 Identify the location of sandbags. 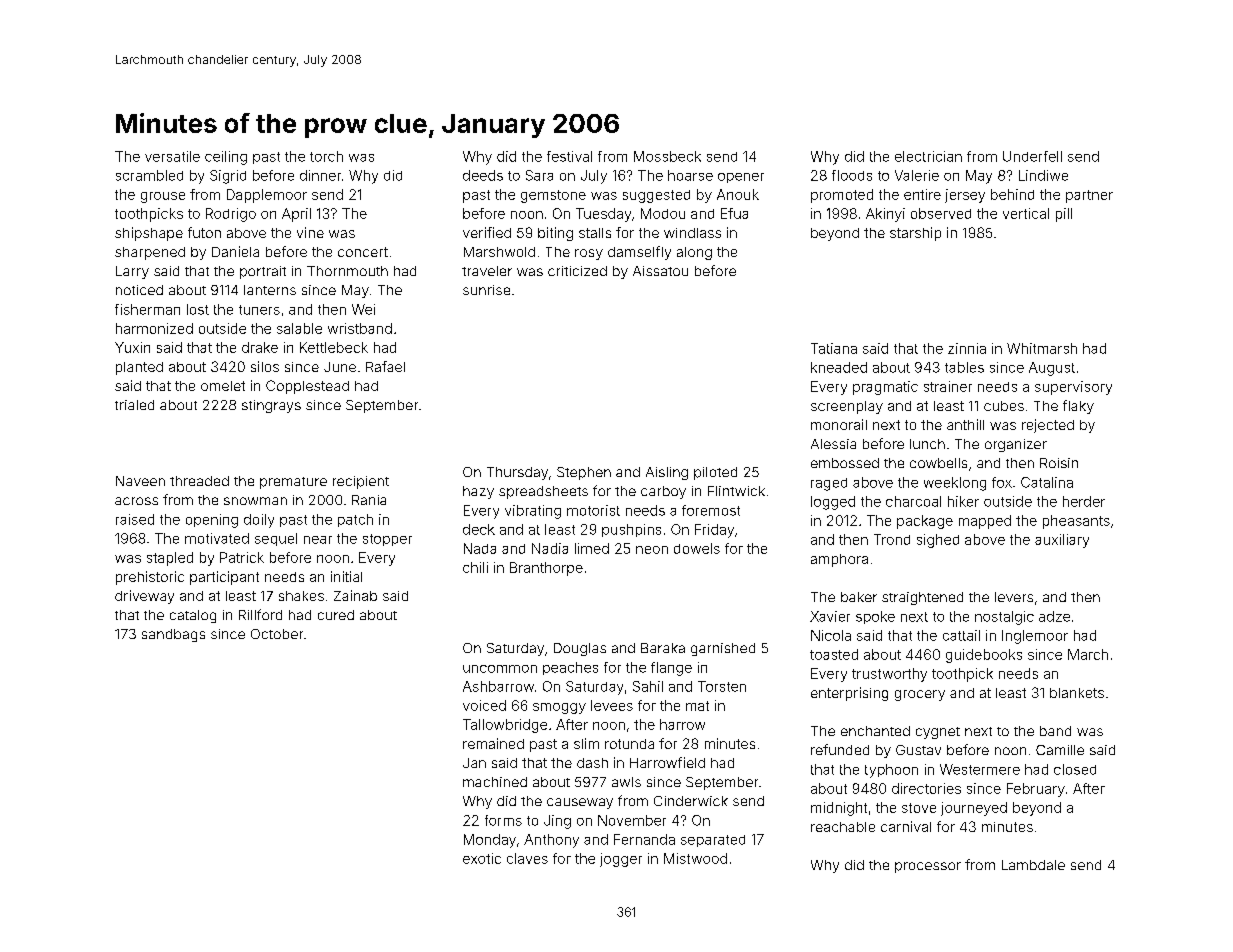
(173, 635).
